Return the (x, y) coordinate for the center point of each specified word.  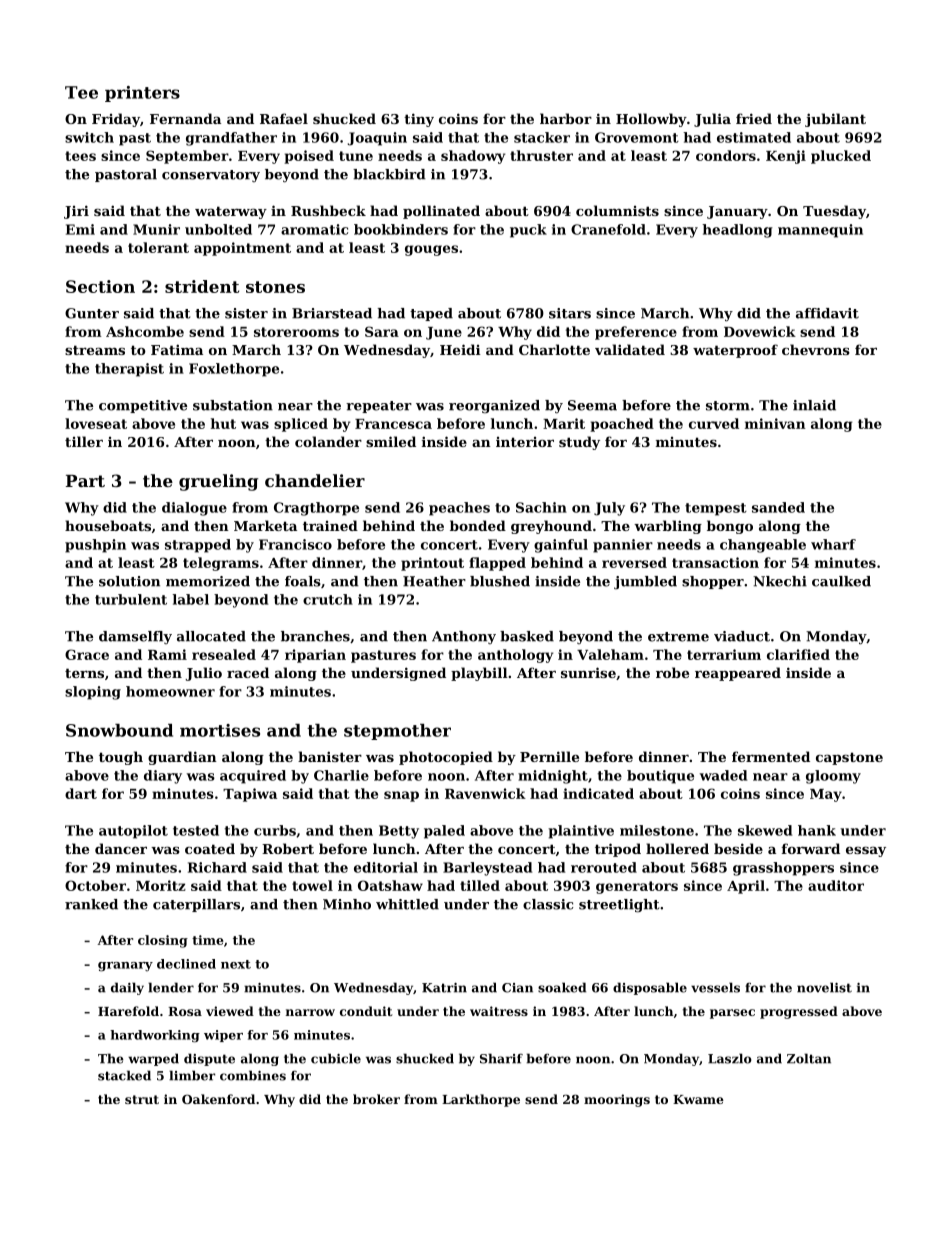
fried (754, 118)
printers (142, 94)
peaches (459, 509)
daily (127, 988)
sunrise (588, 672)
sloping (93, 693)
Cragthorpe (316, 509)
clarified (798, 654)
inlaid (814, 405)
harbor (566, 118)
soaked (562, 987)
